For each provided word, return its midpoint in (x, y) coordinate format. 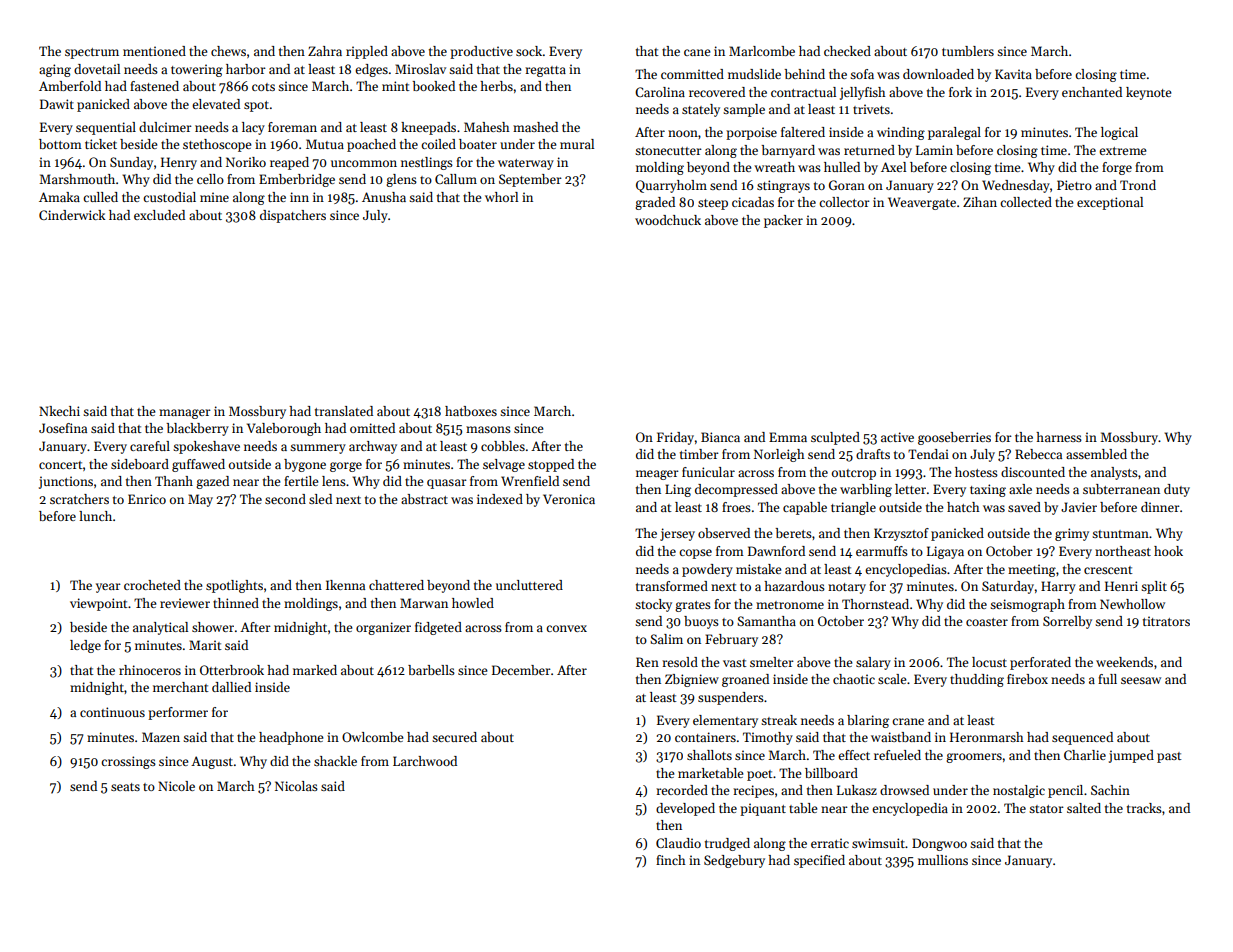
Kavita (1013, 74)
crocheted (152, 585)
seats (125, 787)
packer (783, 221)
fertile (301, 481)
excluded (159, 215)
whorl (501, 197)
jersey (677, 534)
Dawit (57, 104)
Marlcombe (762, 51)
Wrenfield (530, 481)
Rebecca (1038, 454)
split (1154, 587)
